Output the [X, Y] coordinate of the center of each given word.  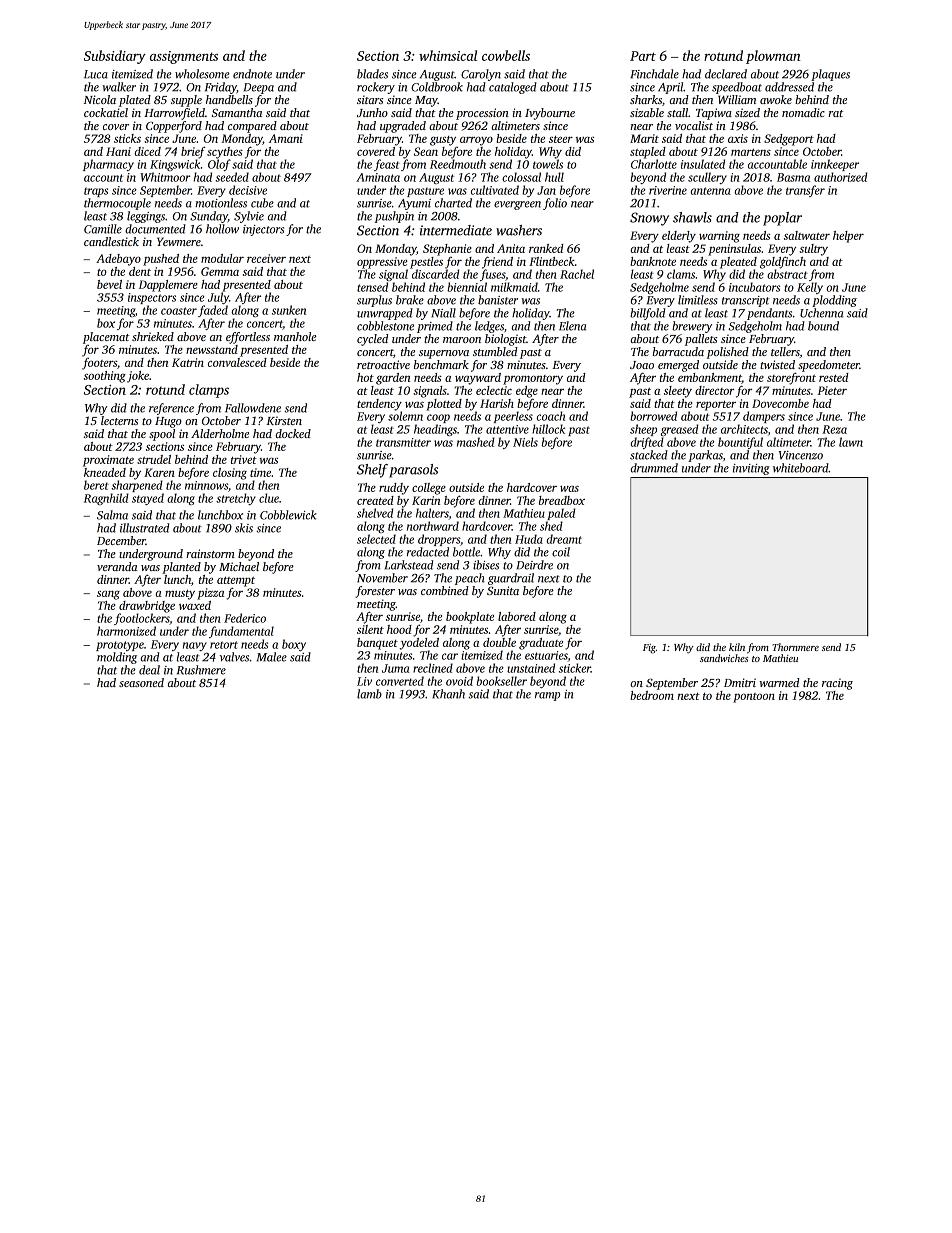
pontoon [754, 698]
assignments [184, 57]
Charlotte [654, 164]
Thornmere [795, 647]
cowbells [506, 55]
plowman [773, 57]
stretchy [236, 499]
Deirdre [535, 565]
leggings [146, 217]
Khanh [448, 694]
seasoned [141, 682]
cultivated [495, 190]
